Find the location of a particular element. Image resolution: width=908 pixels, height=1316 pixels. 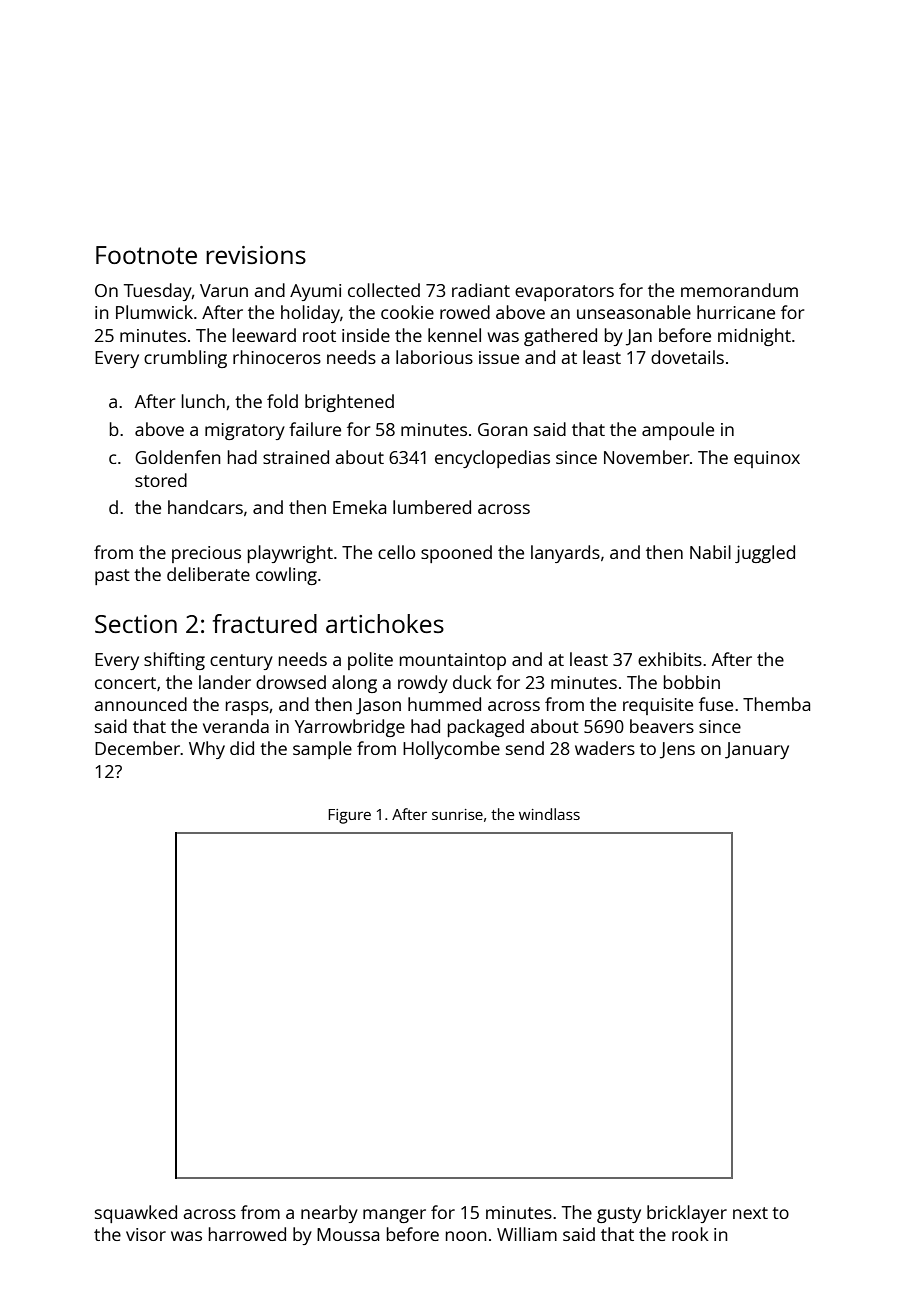

Plumwick is located at coordinates (154, 312).
